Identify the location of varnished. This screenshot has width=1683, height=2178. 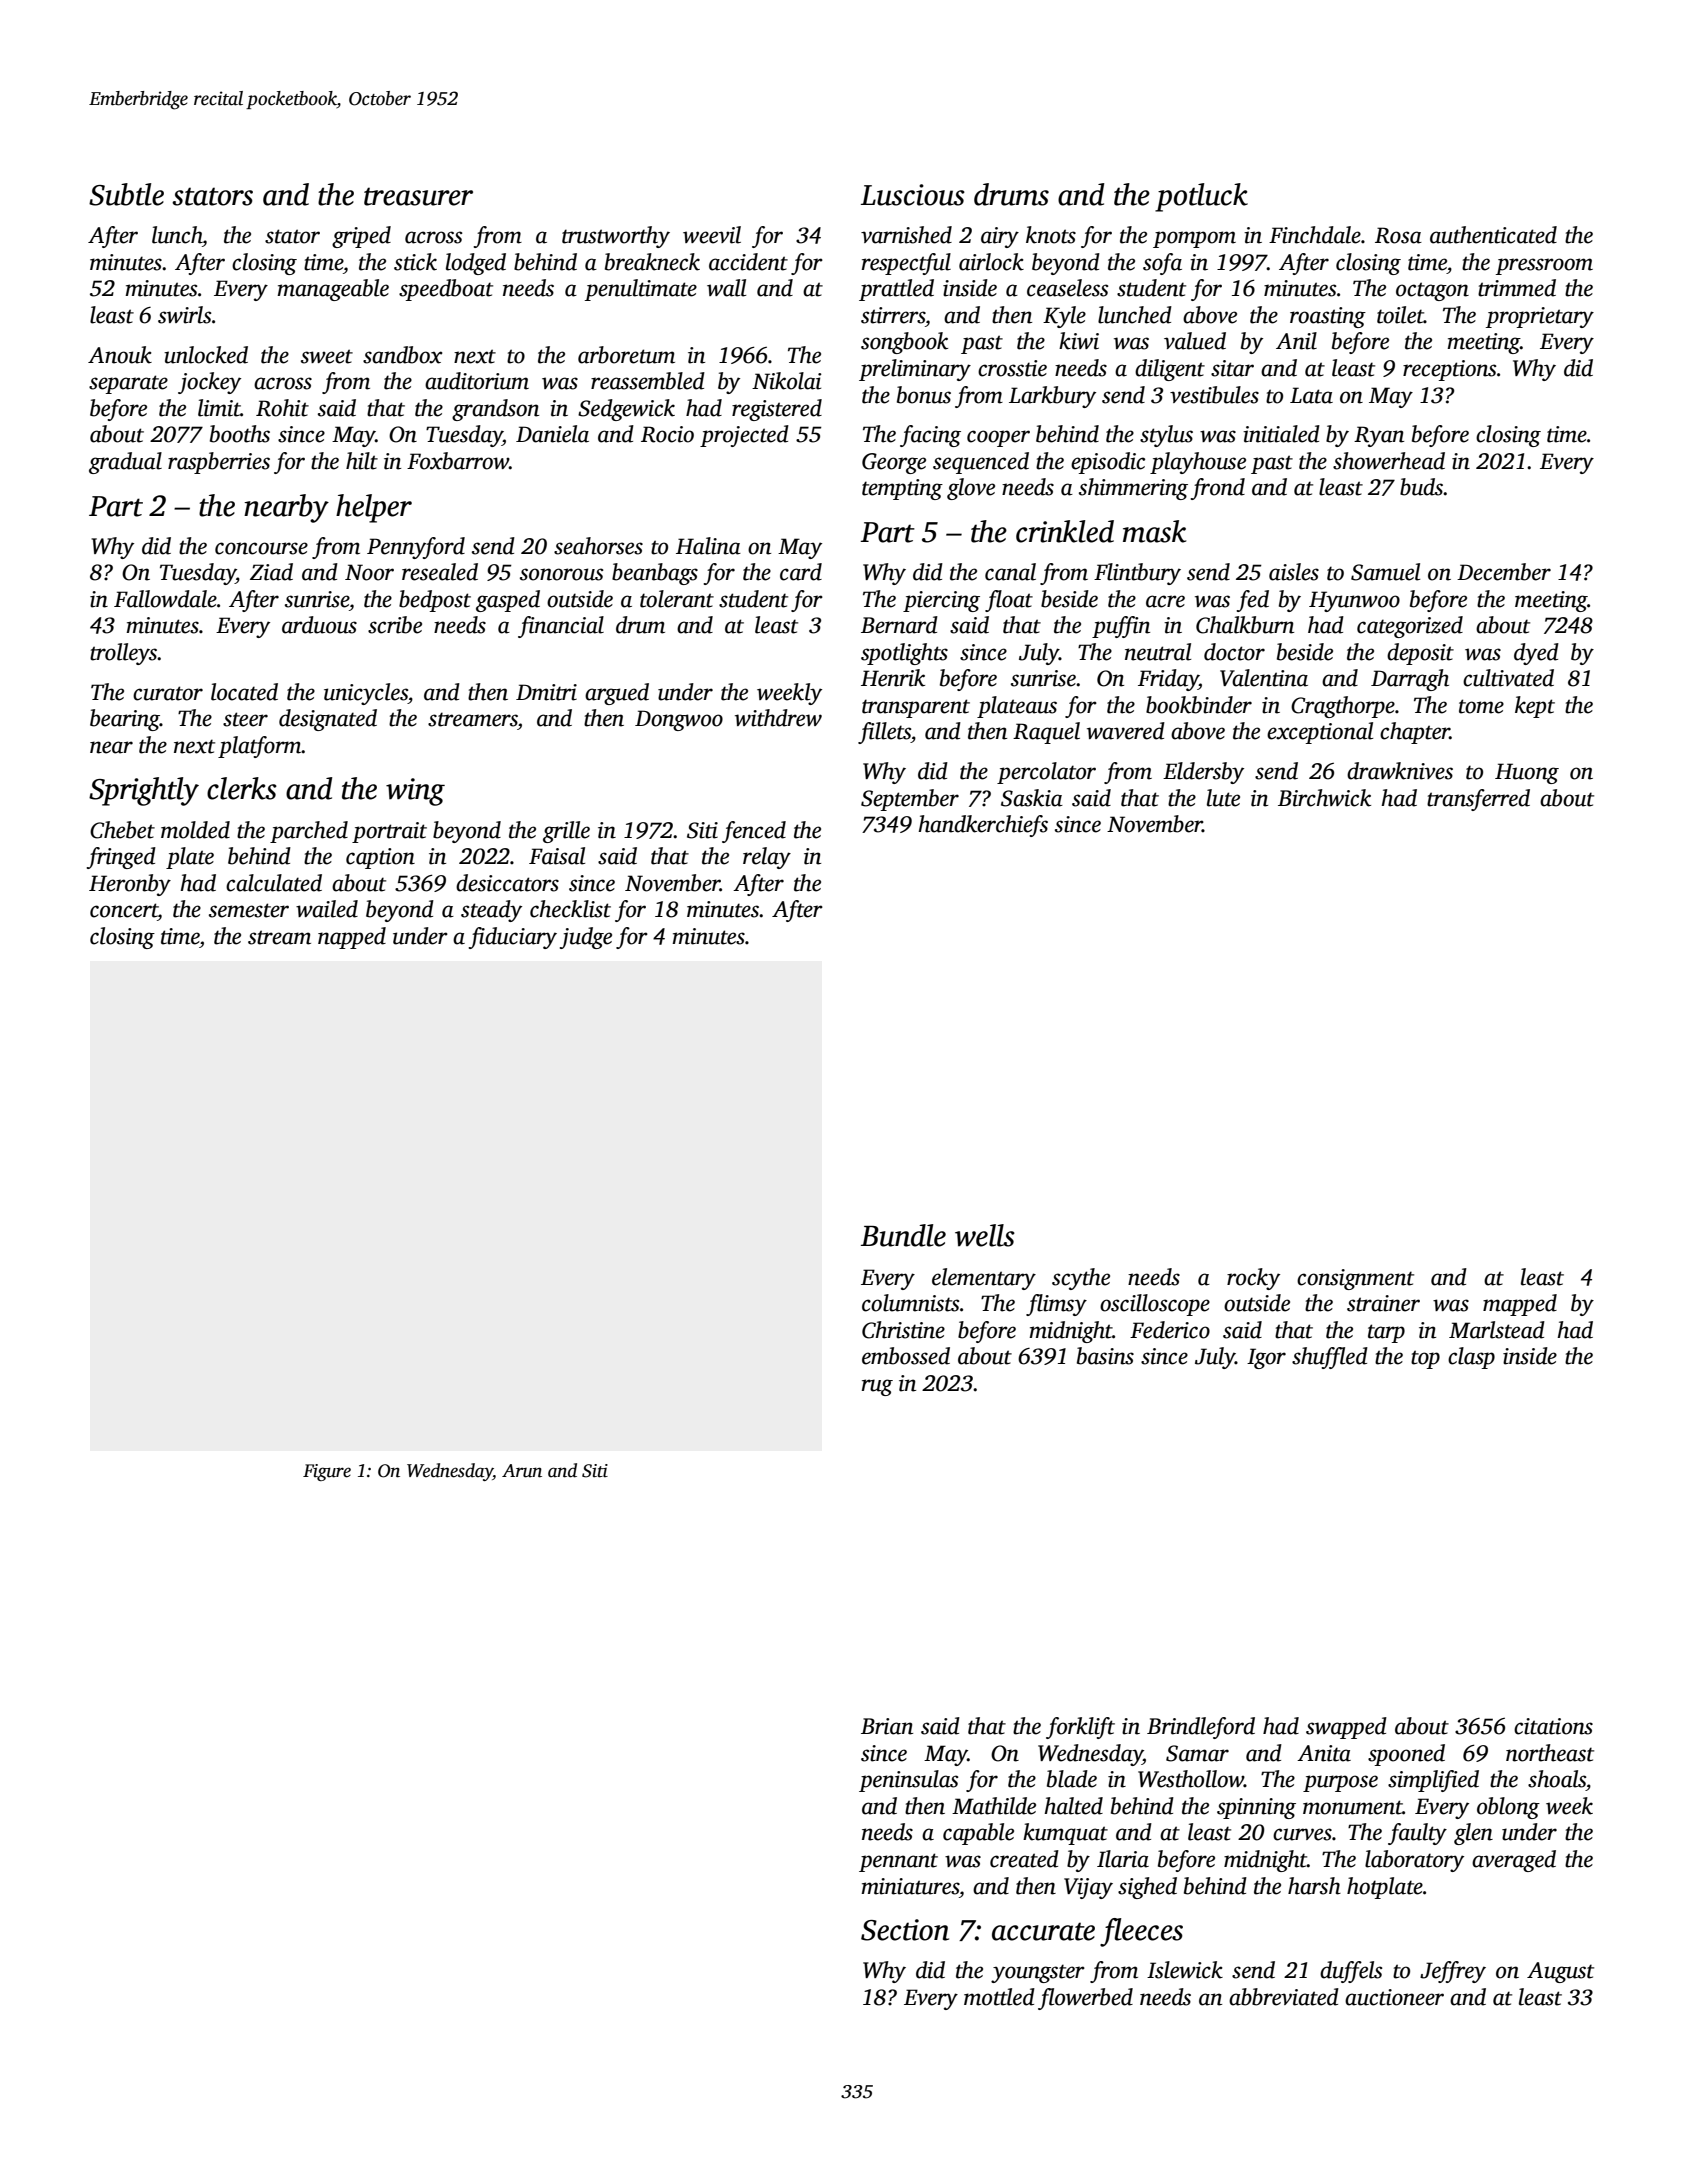
(906, 235).
